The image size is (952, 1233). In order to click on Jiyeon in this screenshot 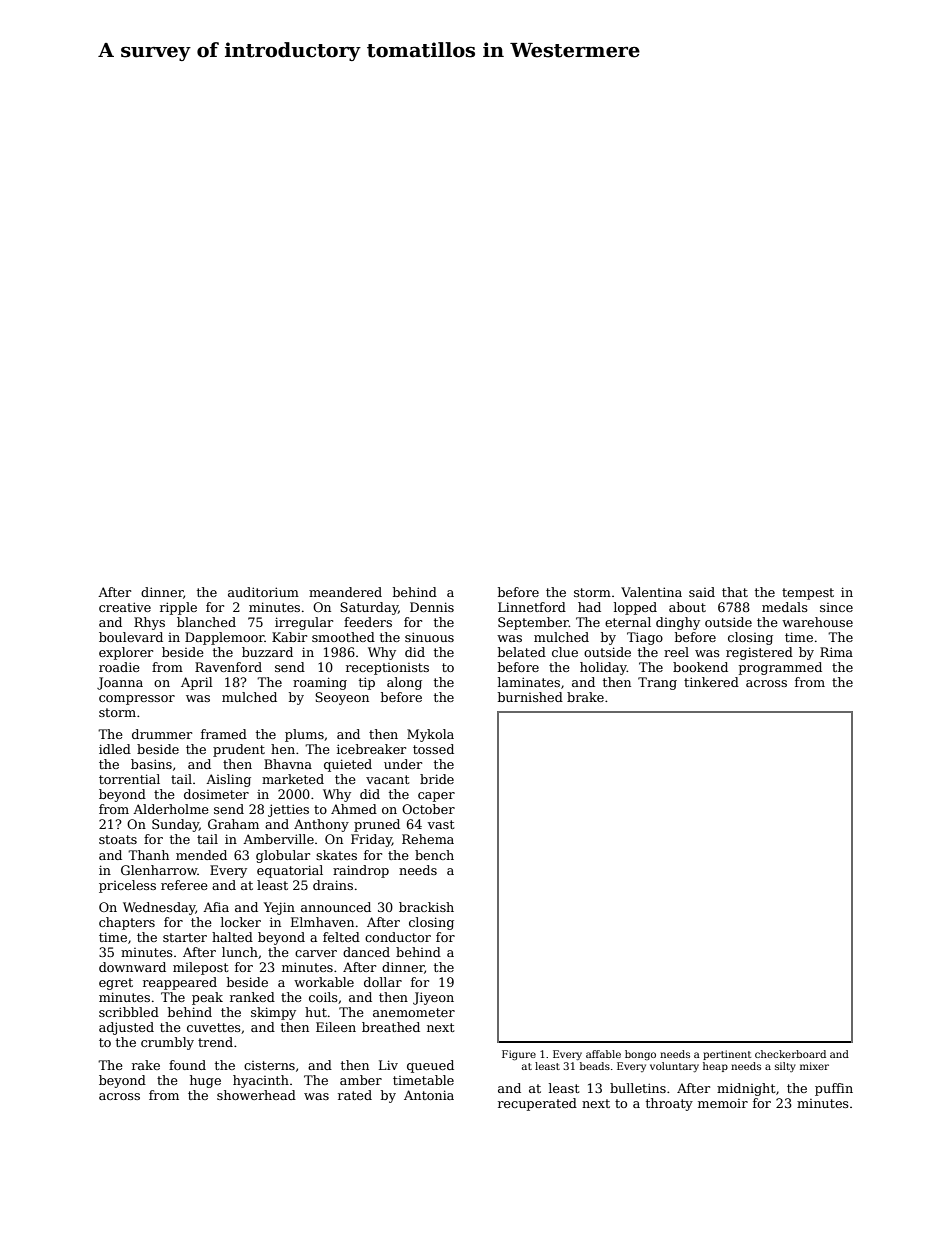, I will do `click(433, 998)`.
